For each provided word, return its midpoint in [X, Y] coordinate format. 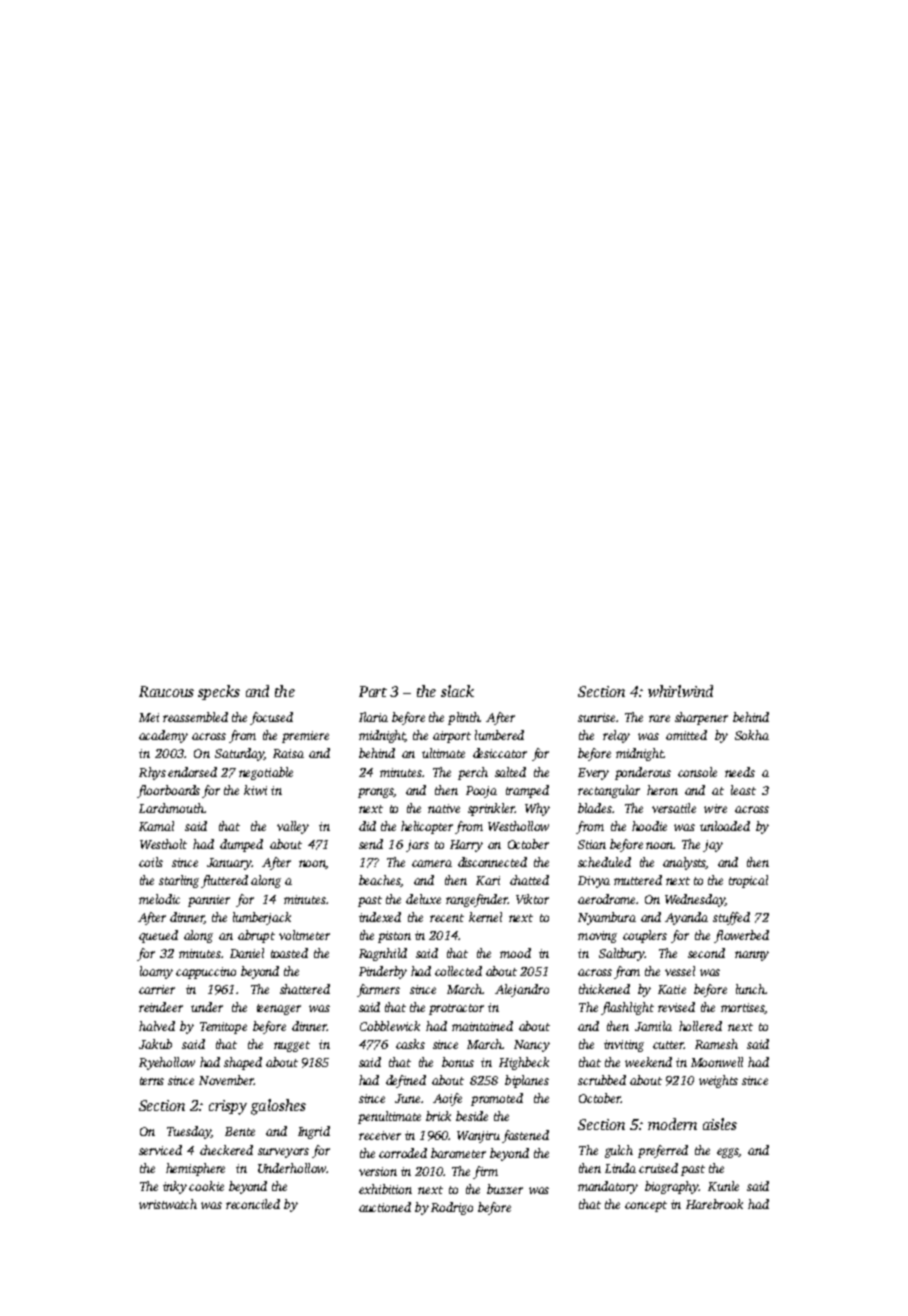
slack [457, 691]
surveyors [283, 1153]
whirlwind [680, 691]
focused [271, 718]
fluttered [224, 881]
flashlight [627, 1008]
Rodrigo [452, 1208]
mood [515, 953]
